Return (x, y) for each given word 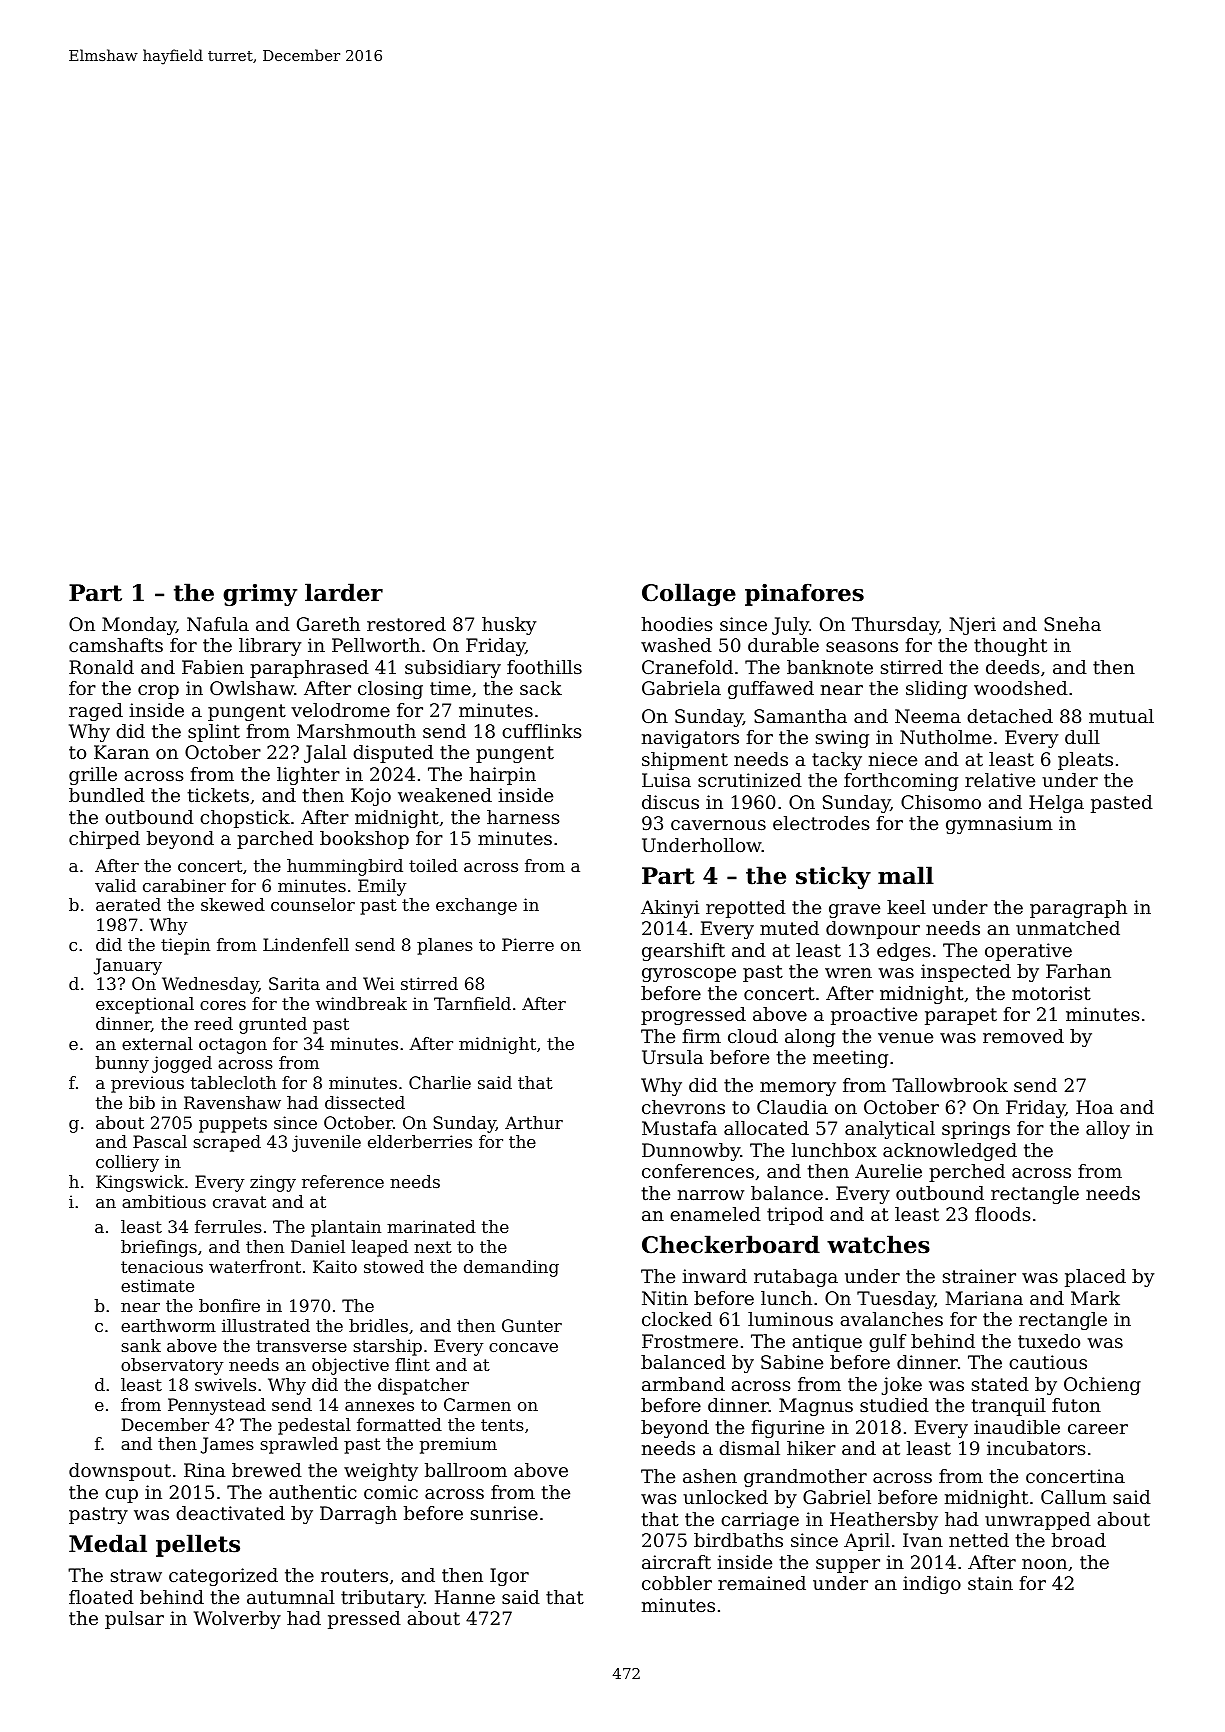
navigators (690, 739)
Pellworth (376, 645)
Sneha (1072, 624)
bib (142, 1102)
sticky (833, 877)
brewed (267, 1470)
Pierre (528, 944)
